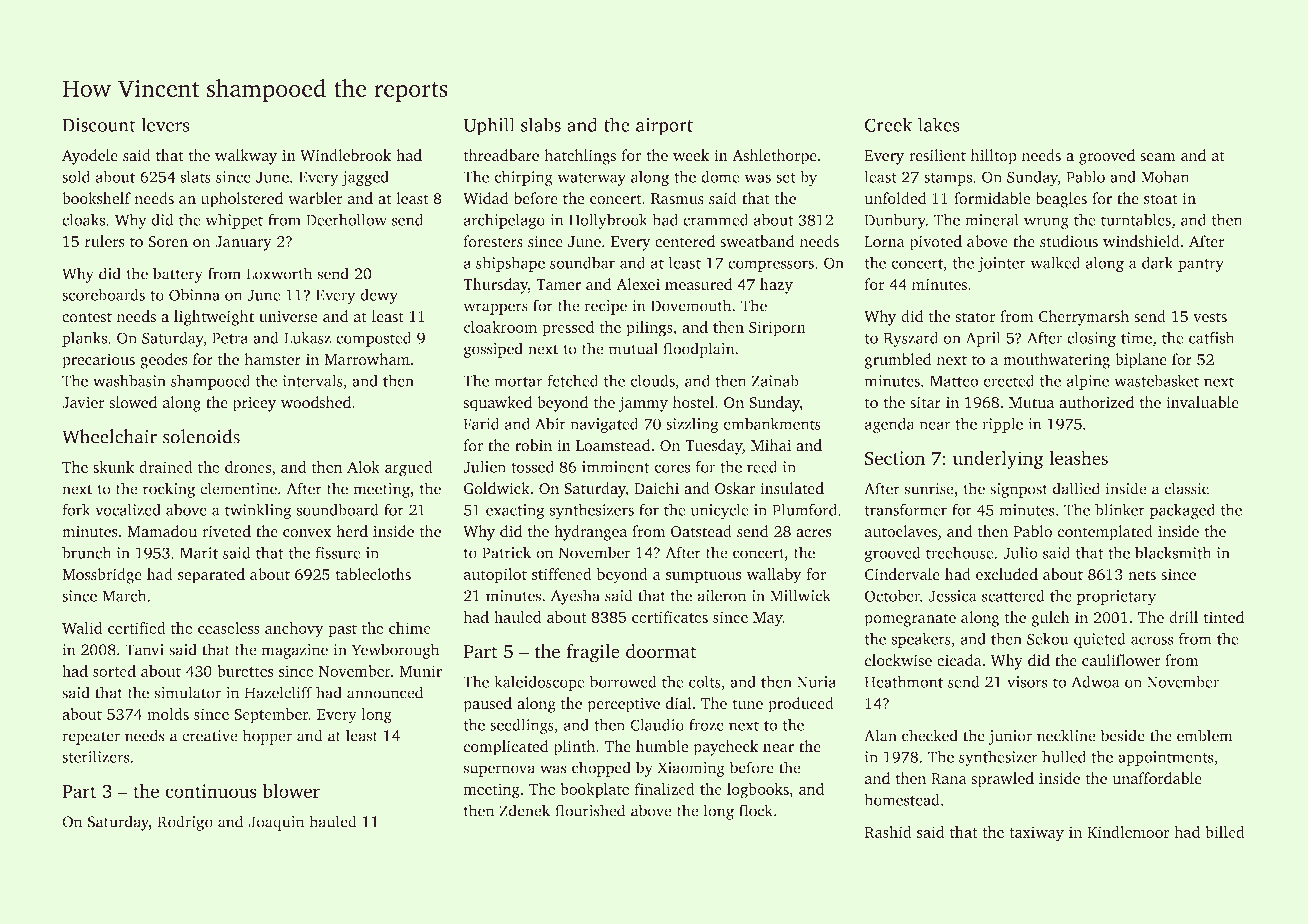 The width and height of the screenshot is (1308, 924). Describe the element at coordinates (938, 124) in the screenshot. I see `lakes` at that location.
